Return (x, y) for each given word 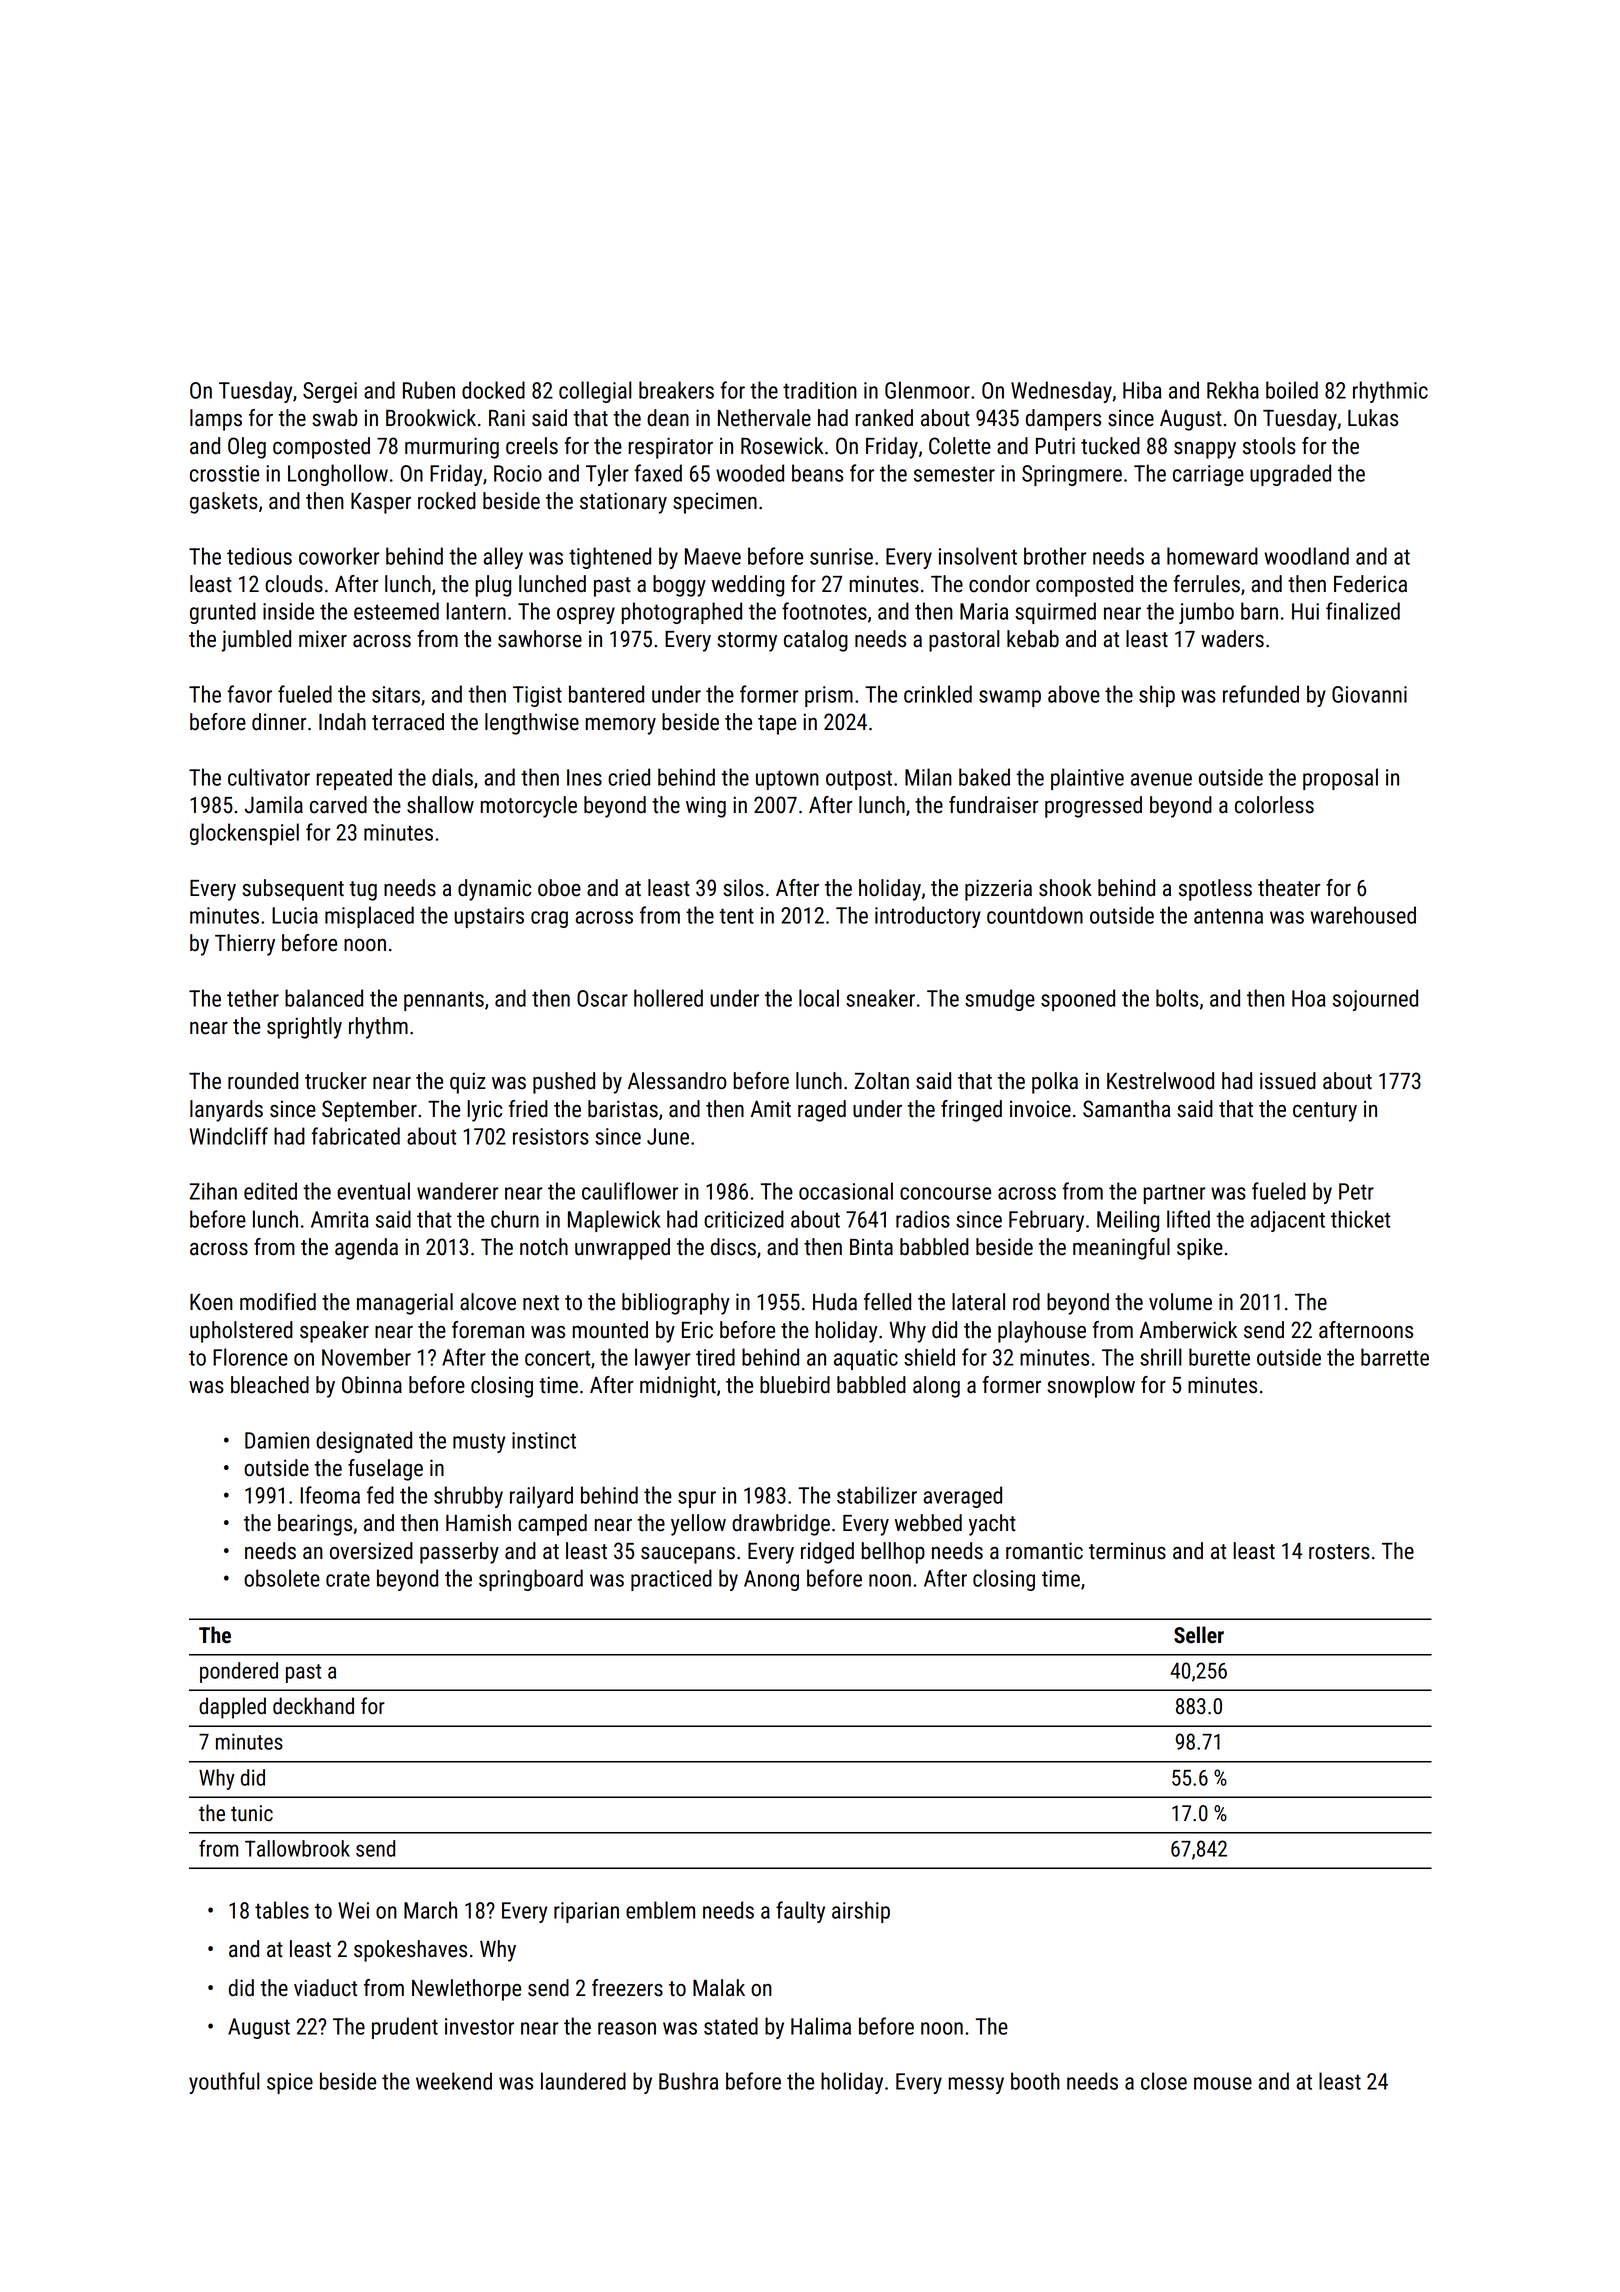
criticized (744, 1219)
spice (290, 2083)
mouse (1223, 2083)
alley (503, 558)
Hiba (1142, 390)
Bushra (688, 2081)
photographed (681, 613)
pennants (444, 1001)
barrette (1395, 1357)
